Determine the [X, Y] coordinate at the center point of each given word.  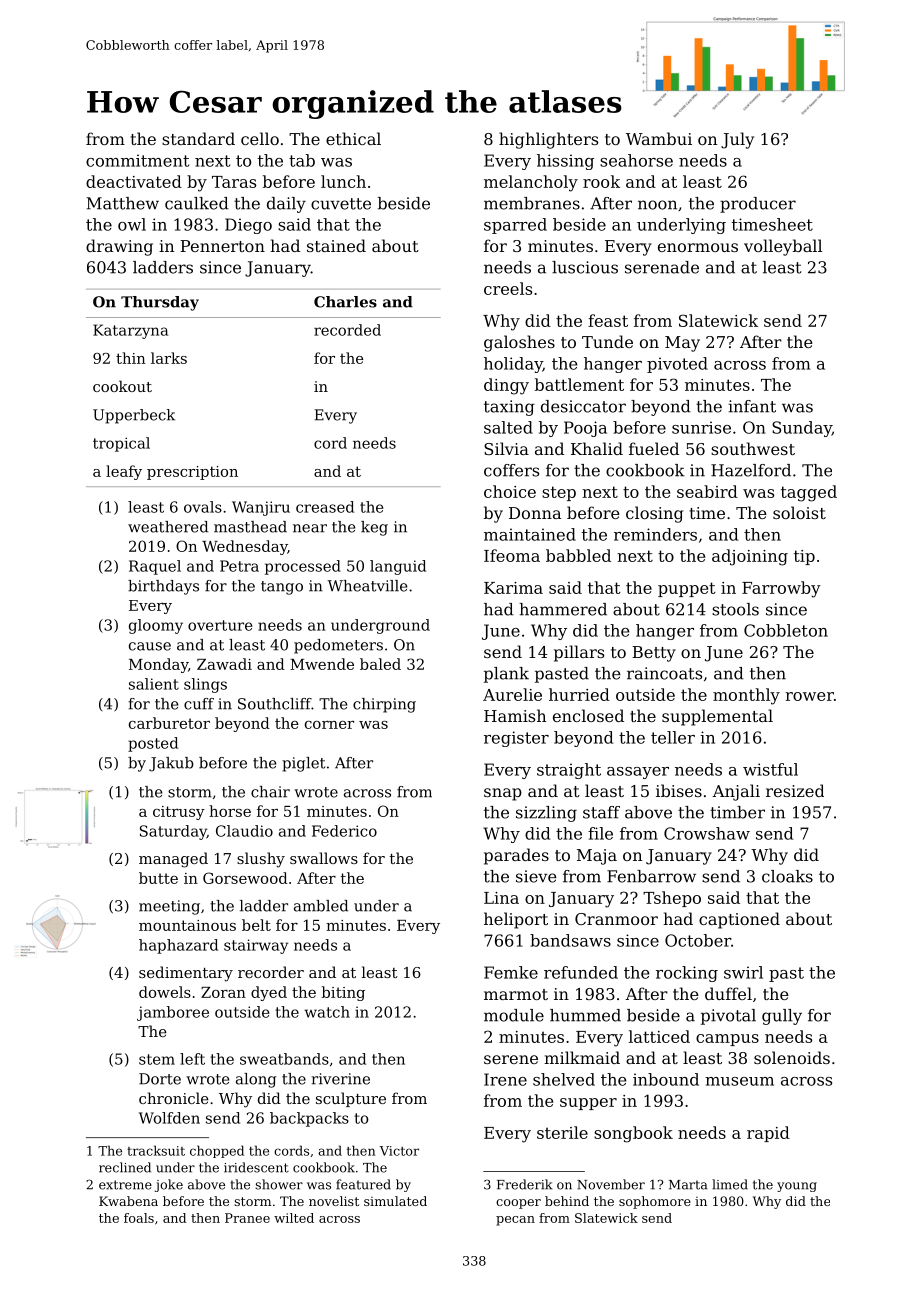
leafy [124, 472]
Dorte [160, 1079]
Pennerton [222, 246]
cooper [518, 1204]
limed [730, 1184]
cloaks [787, 876]
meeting [169, 907]
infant [752, 406]
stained [336, 245]
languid [398, 567]
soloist [799, 512]
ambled [321, 906]
